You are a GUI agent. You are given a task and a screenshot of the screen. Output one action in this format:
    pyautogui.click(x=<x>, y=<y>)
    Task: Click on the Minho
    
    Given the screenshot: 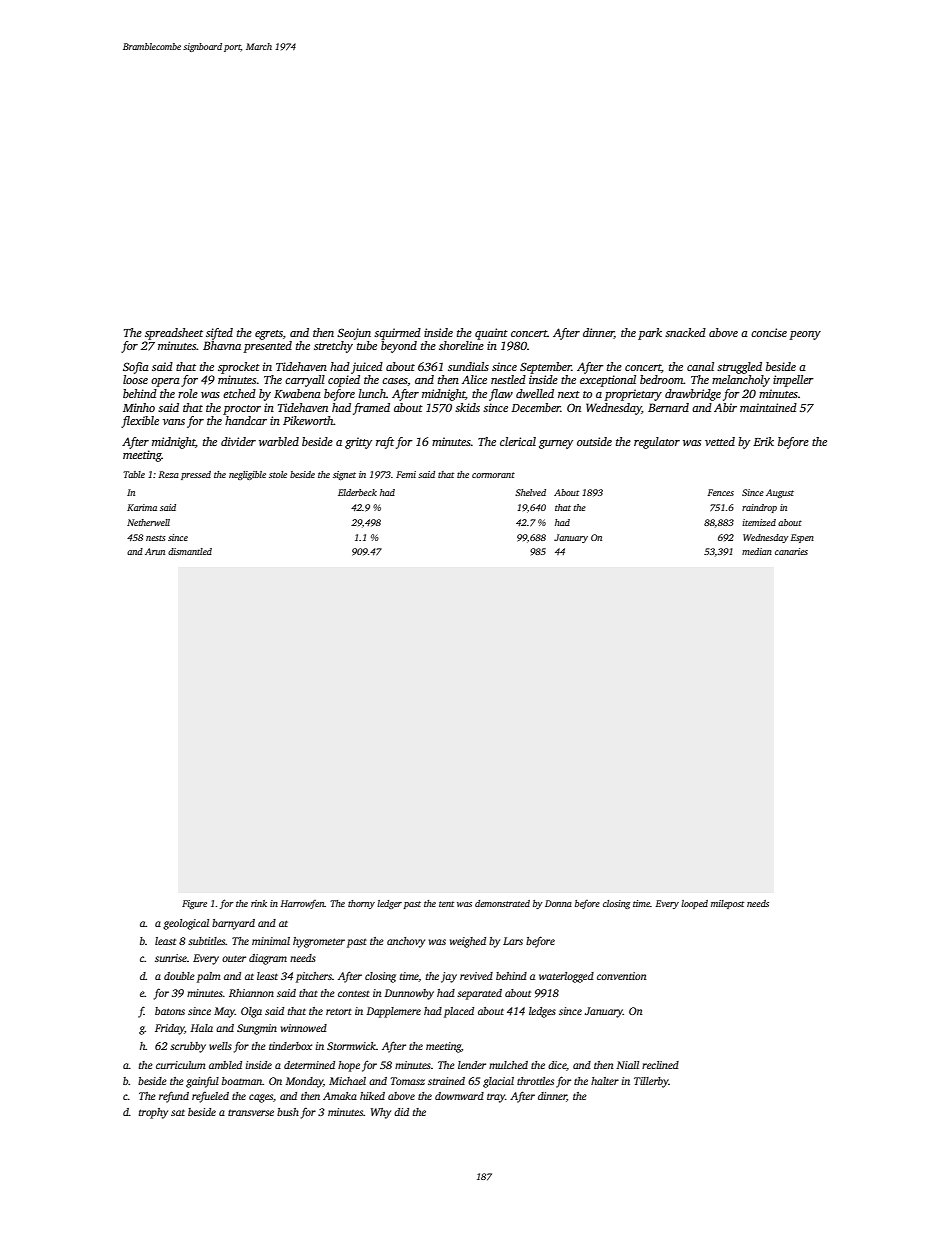 What is the action you would take?
    pyautogui.click(x=139, y=407)
